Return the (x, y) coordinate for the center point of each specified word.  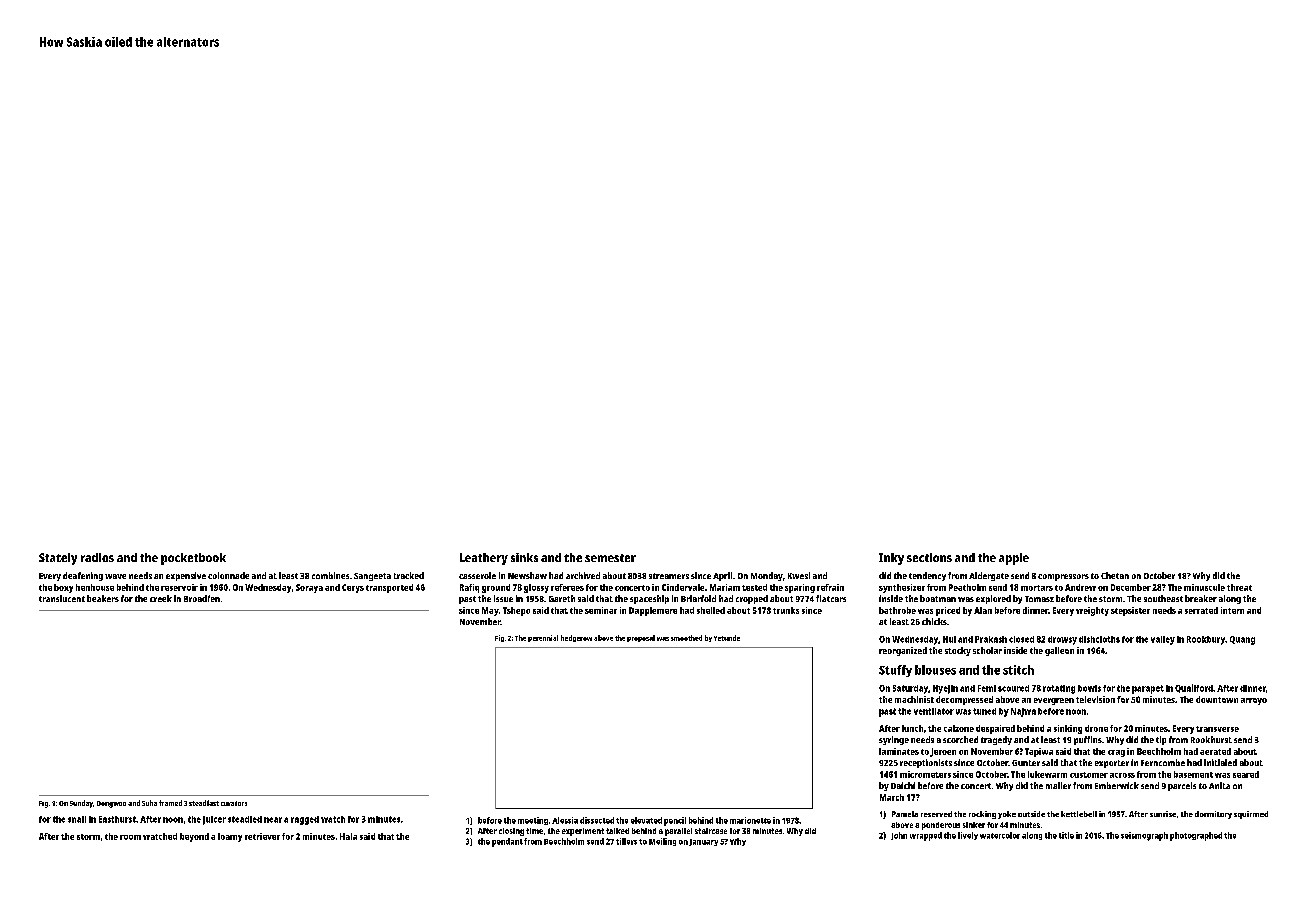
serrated (1201, 610)
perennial (543, 638)
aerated (1215, 751)
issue (503, 598)
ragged (305, 820)
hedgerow (576, 638)
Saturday (910, 689)
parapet (1148, 689)
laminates (899, 751)
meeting (533, 821)
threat (1239, 587)
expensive (186, 576)
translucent (62, 598)
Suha (149, 803)
